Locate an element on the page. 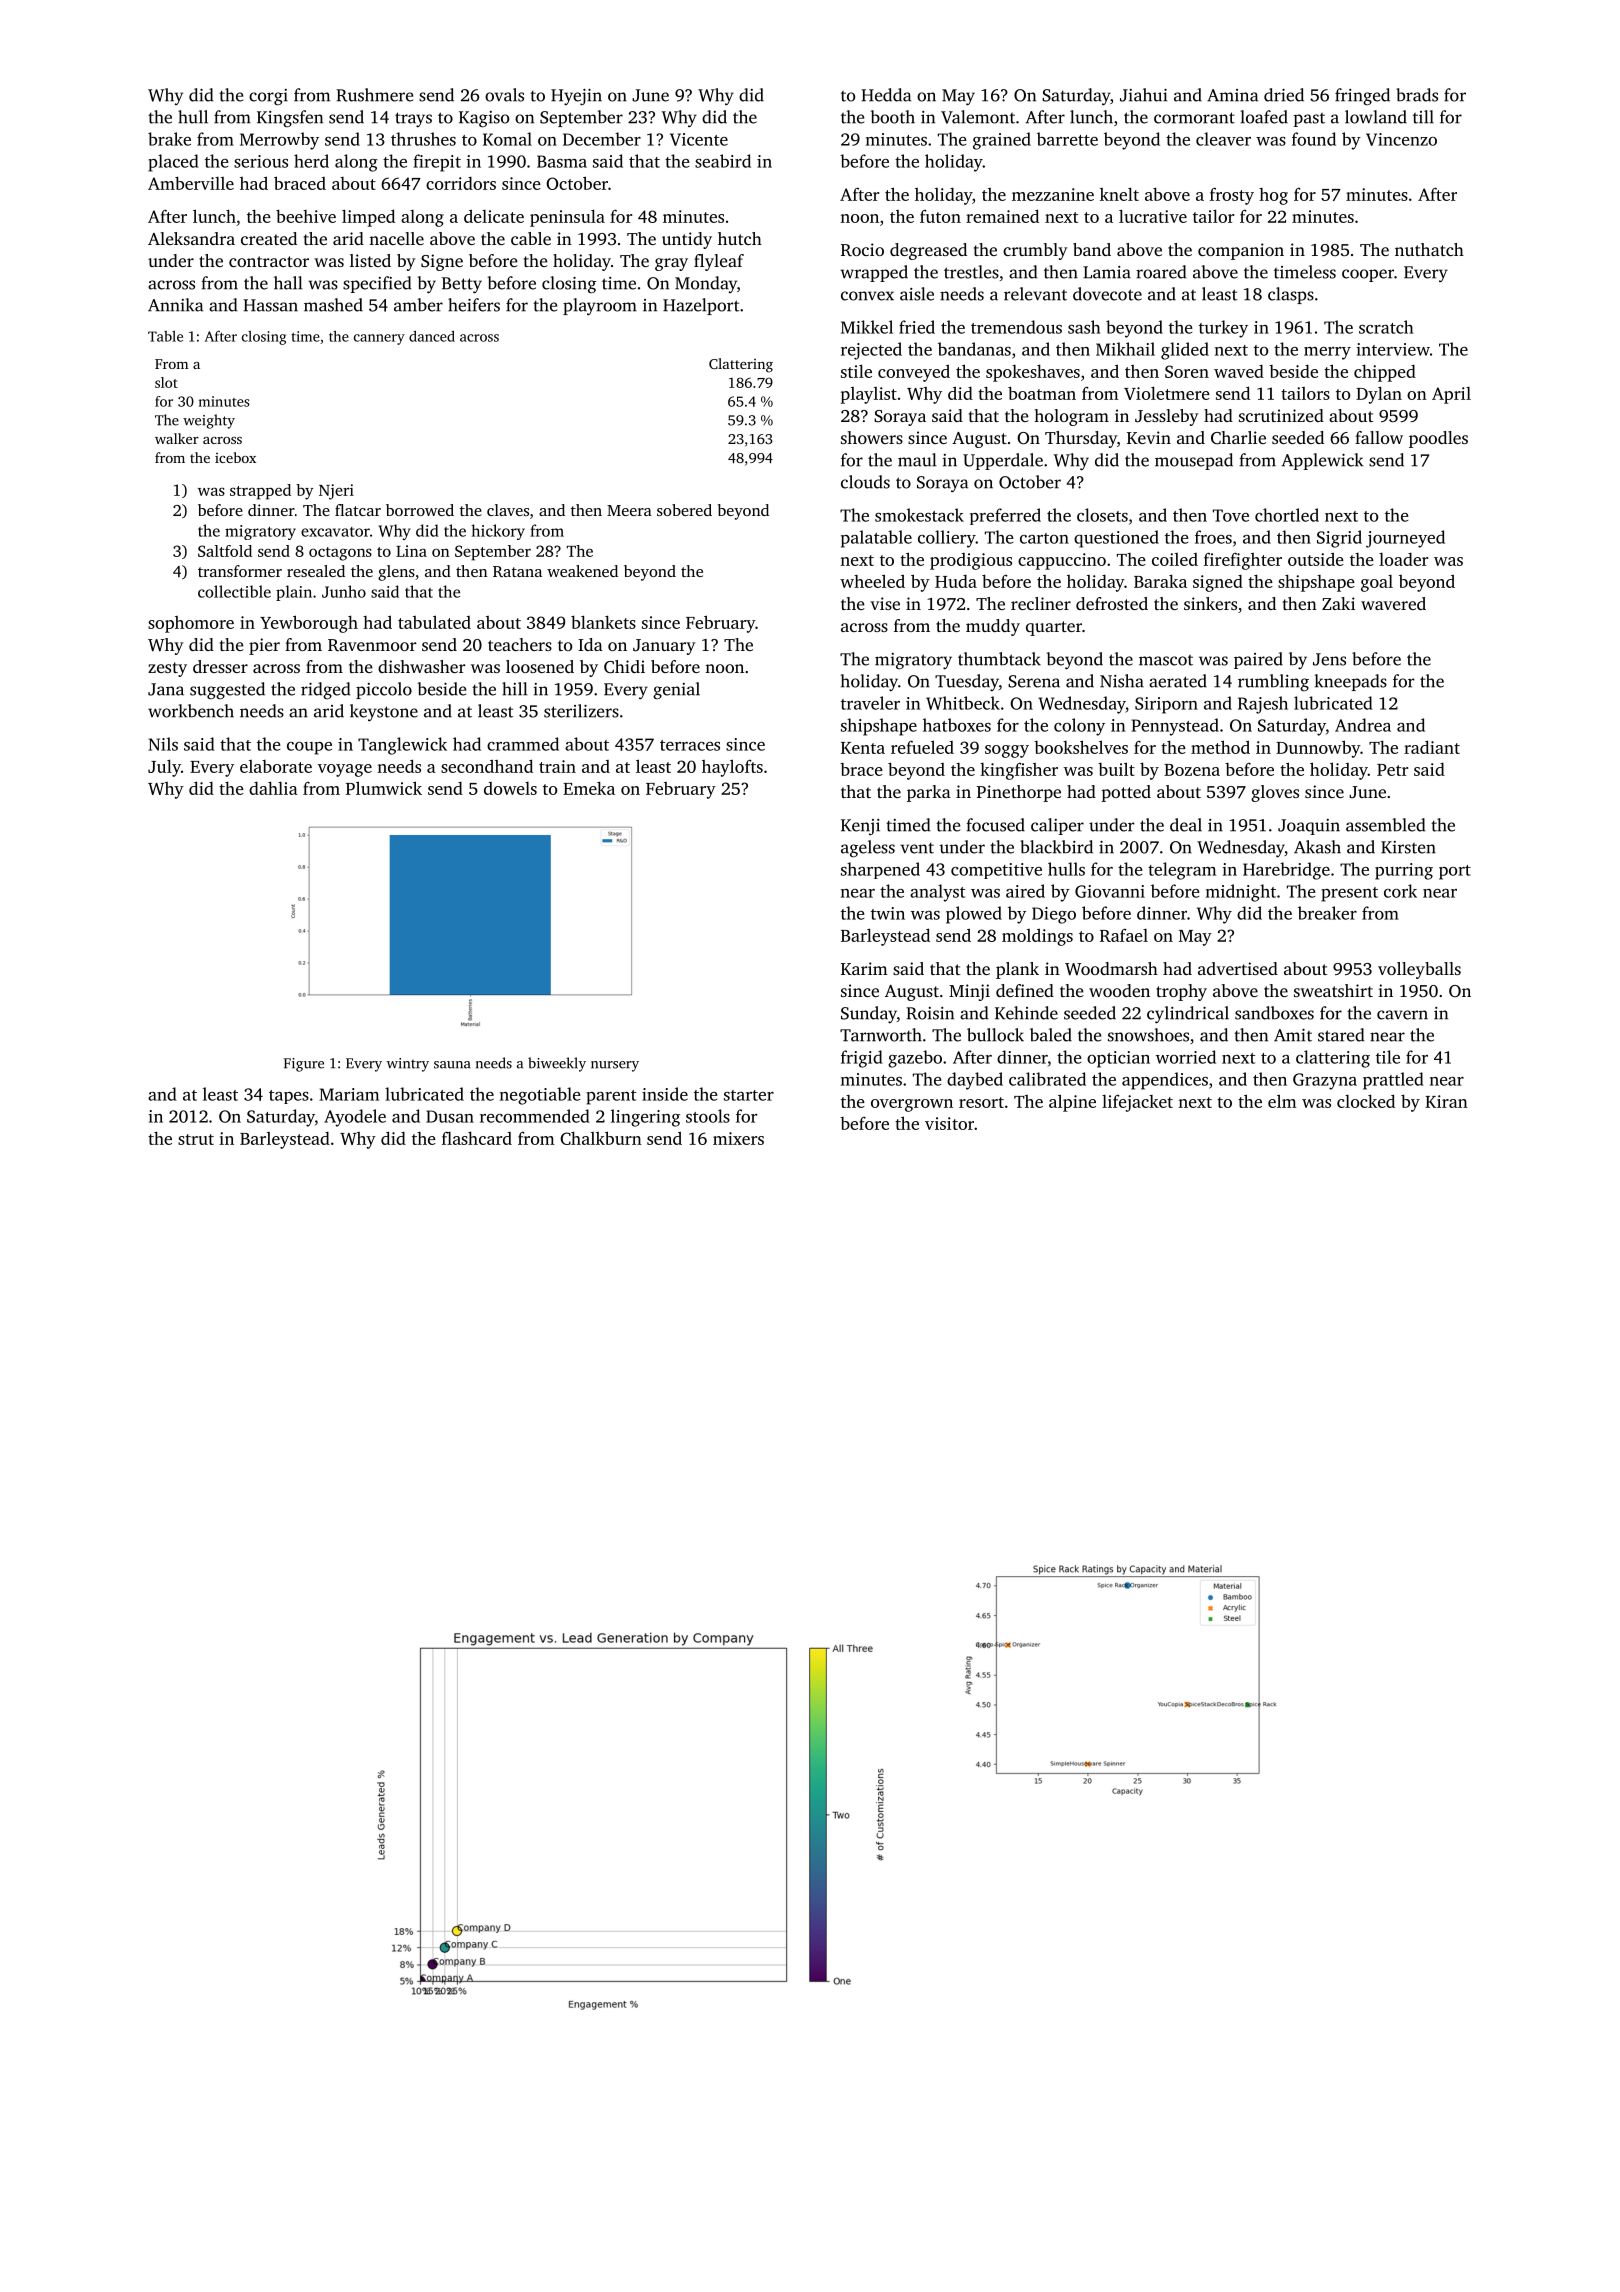  Rushmere is located at coordinates (374, 95).
